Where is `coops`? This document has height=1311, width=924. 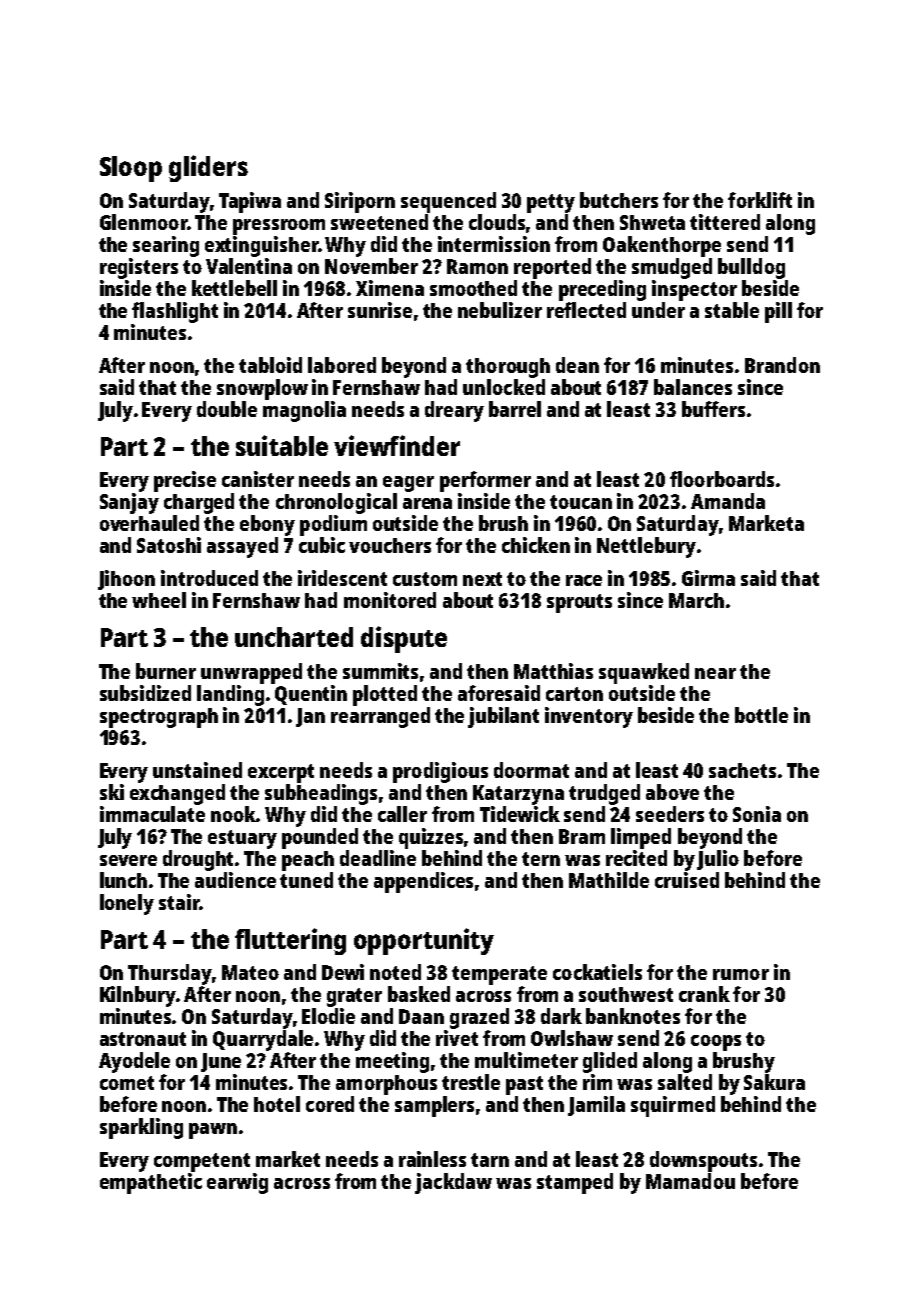 coops is located at coordinates (716, 1043).
